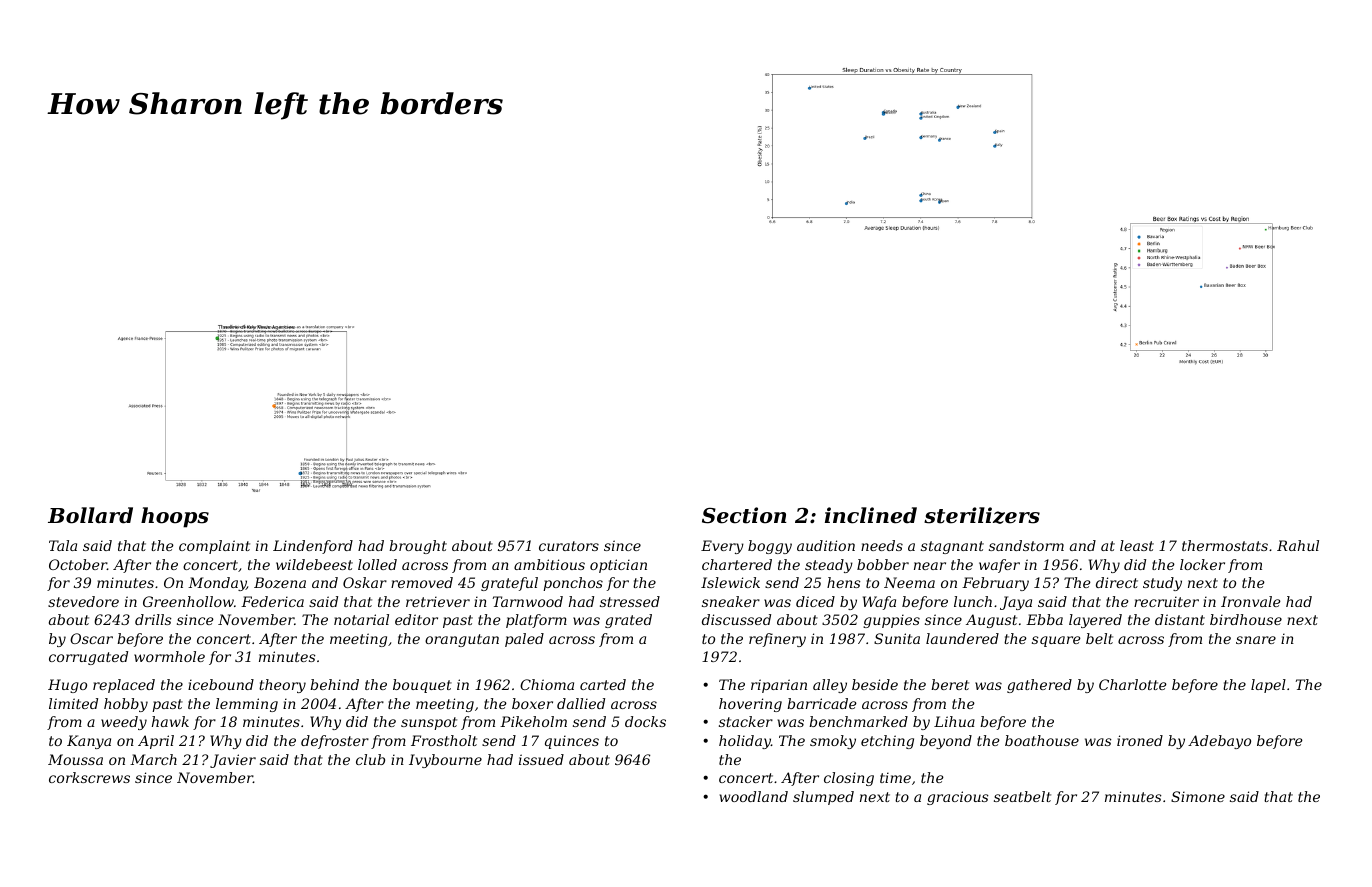  I want to click on Ivybourne, so click(445, 761).
